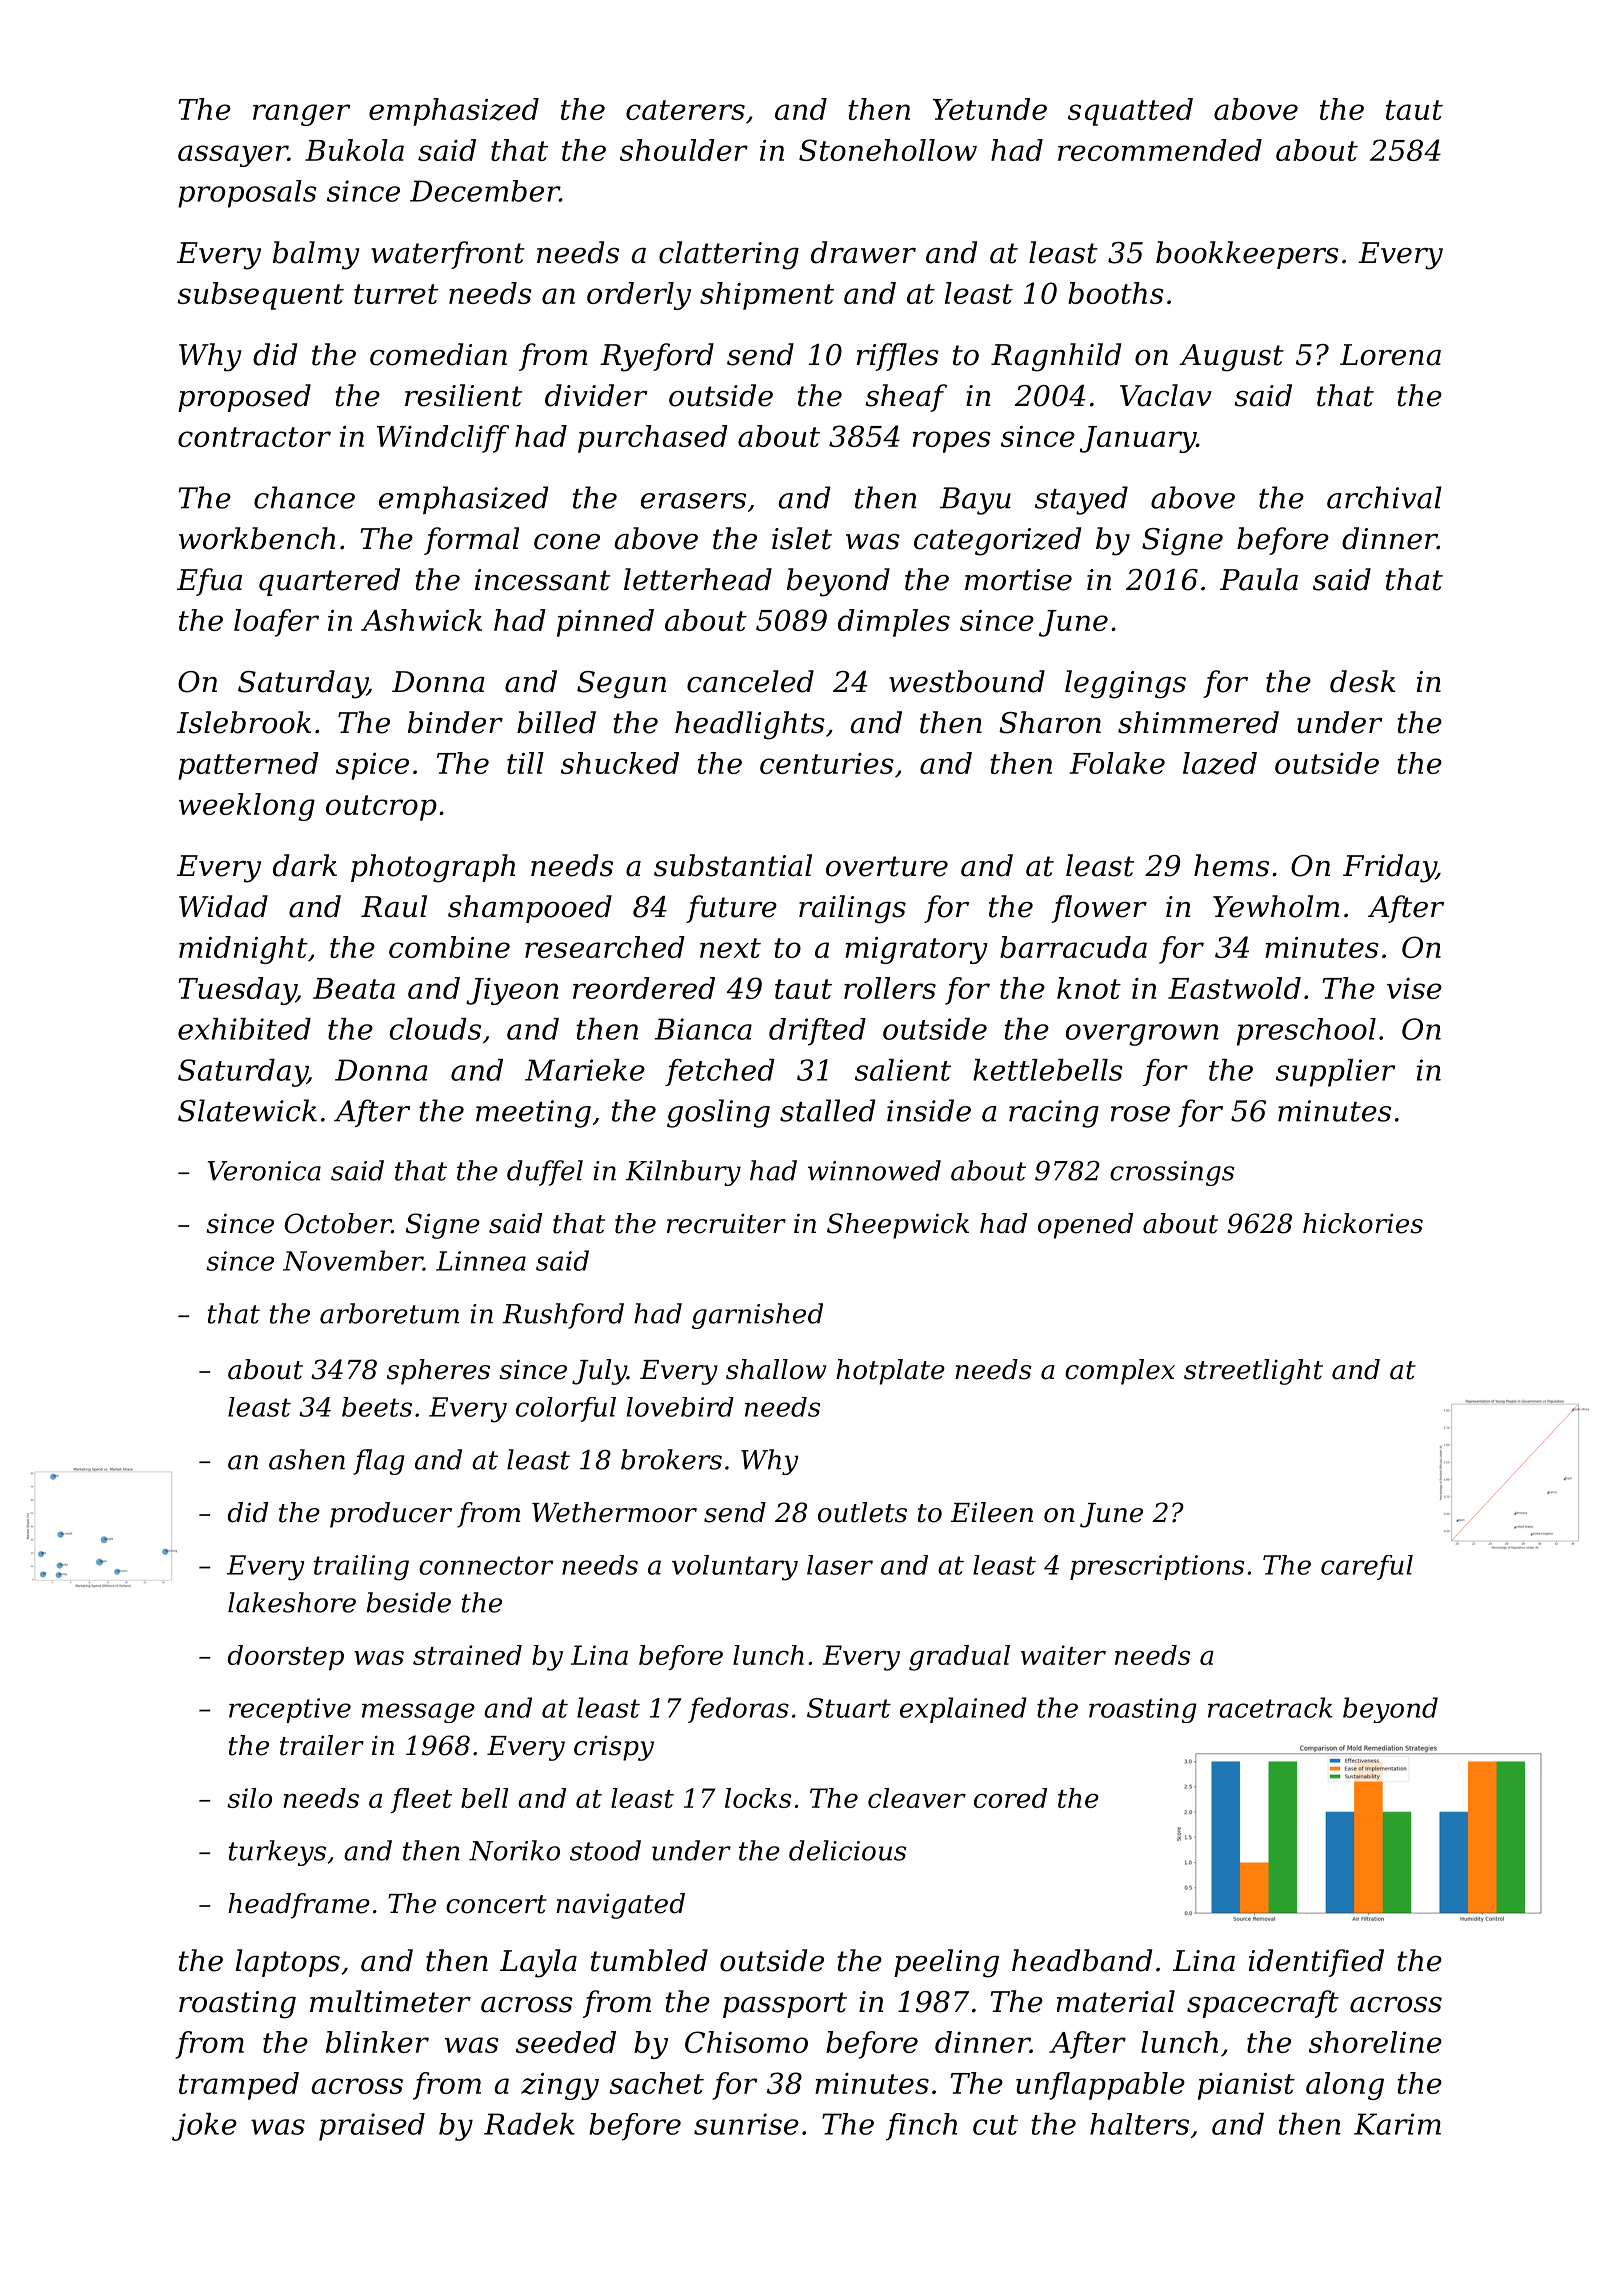  What do you see at coordinates (1363, 681) in the image?
I see `desk` at bounding box center [1363, 681].
